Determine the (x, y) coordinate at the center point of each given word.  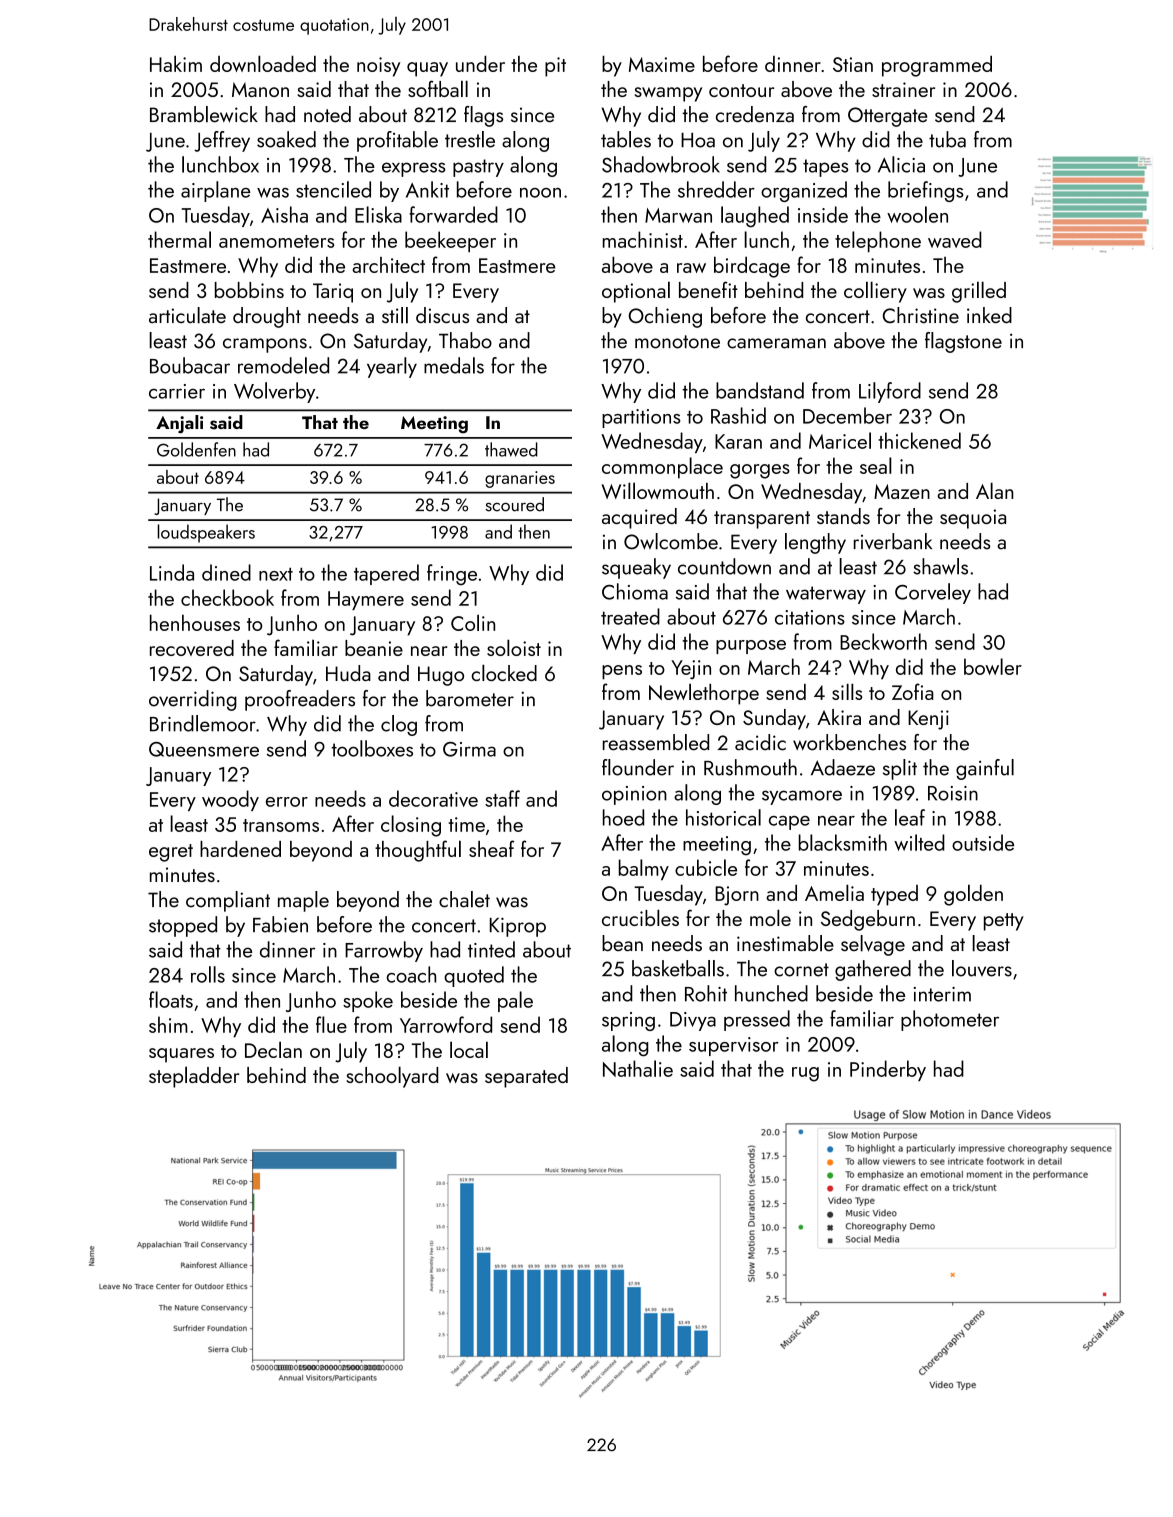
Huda (348, 673)
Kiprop (518, 927)
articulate (187, 315)
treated (630, 616)
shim (168, 1024)
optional (636, 292)
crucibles (640, 917)
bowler (993, 666)
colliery (875, 292)
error (287, 802)
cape (789, 823)
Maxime (662, 64)
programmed (937, 66)
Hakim (176, 64)
